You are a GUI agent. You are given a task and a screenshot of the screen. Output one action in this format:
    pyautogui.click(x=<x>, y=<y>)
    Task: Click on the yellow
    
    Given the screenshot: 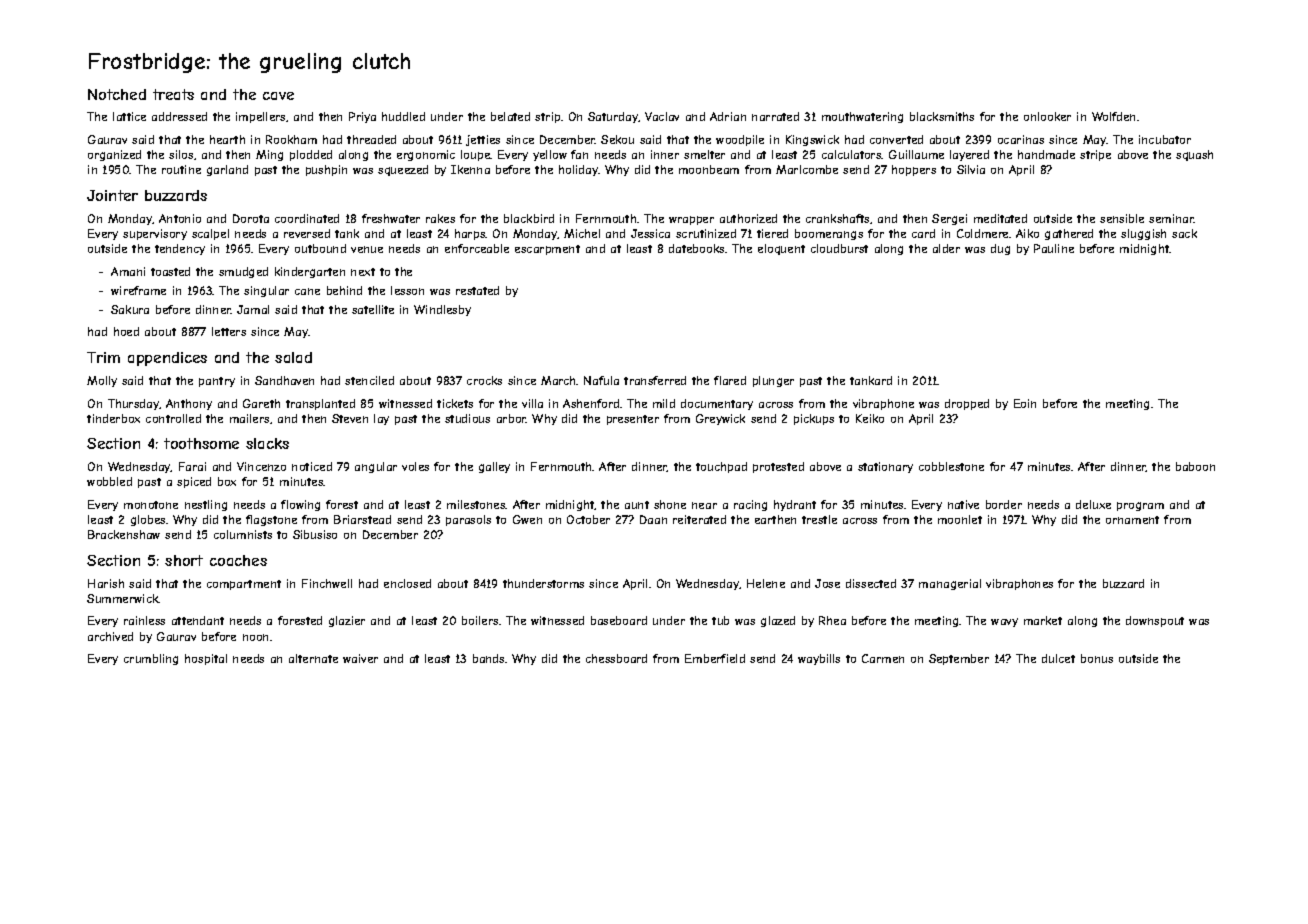 What is the action you would take?
    pyautogui.click(x=550, y=155)
